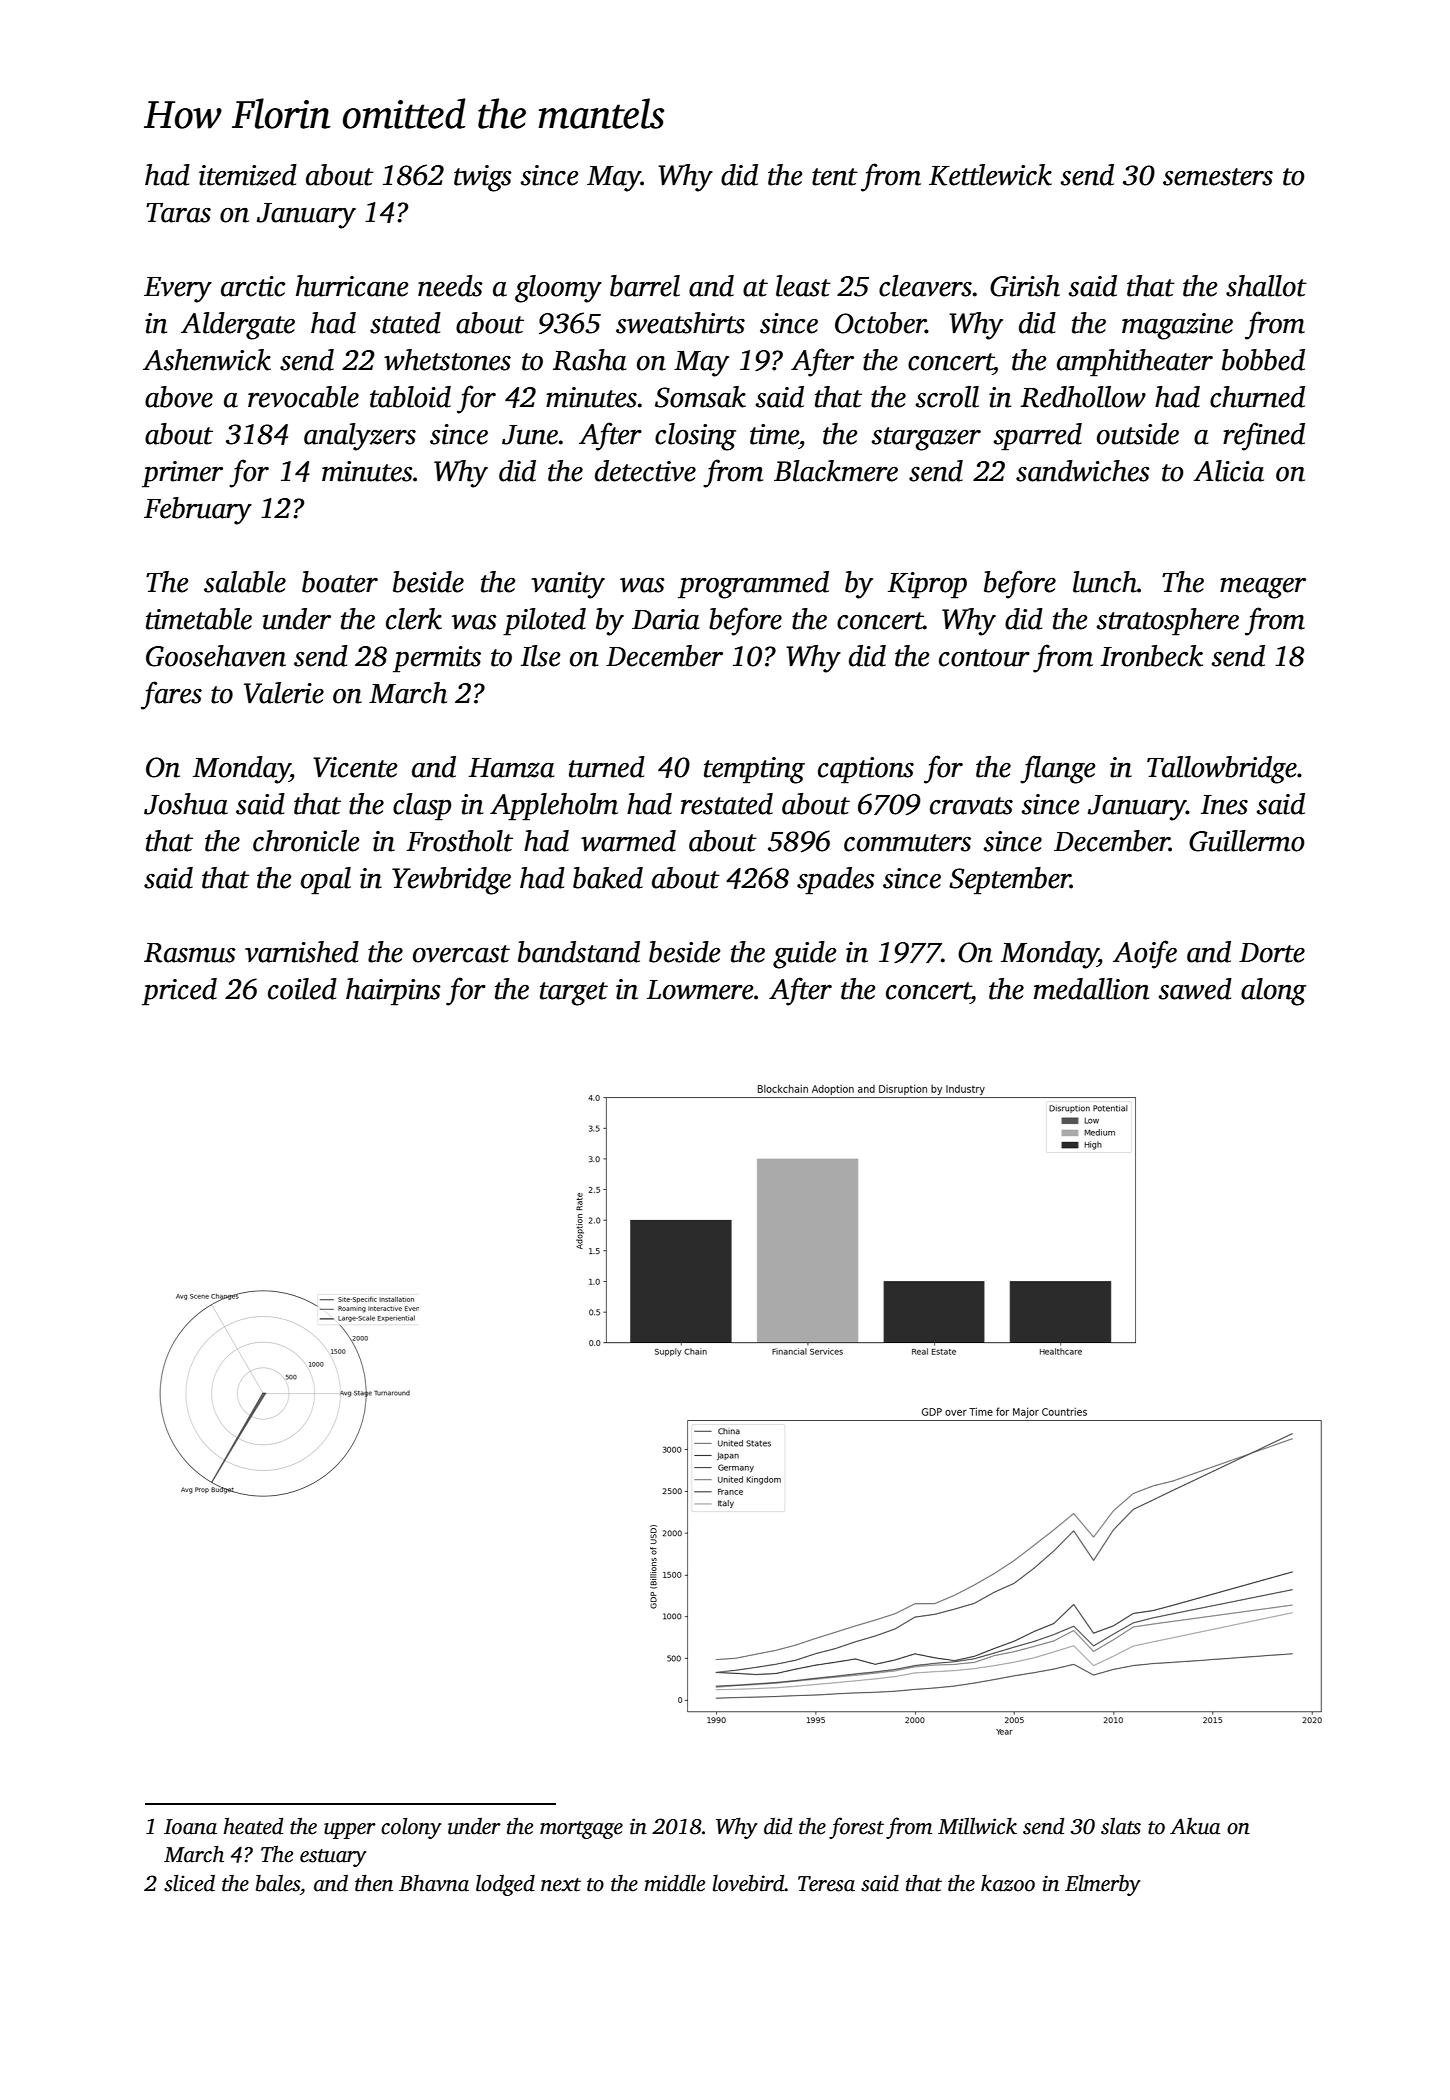 This page has width=1450, height=2100. Describe the element at coordinates (608, 878) in the page. I see `baked` at that location.
